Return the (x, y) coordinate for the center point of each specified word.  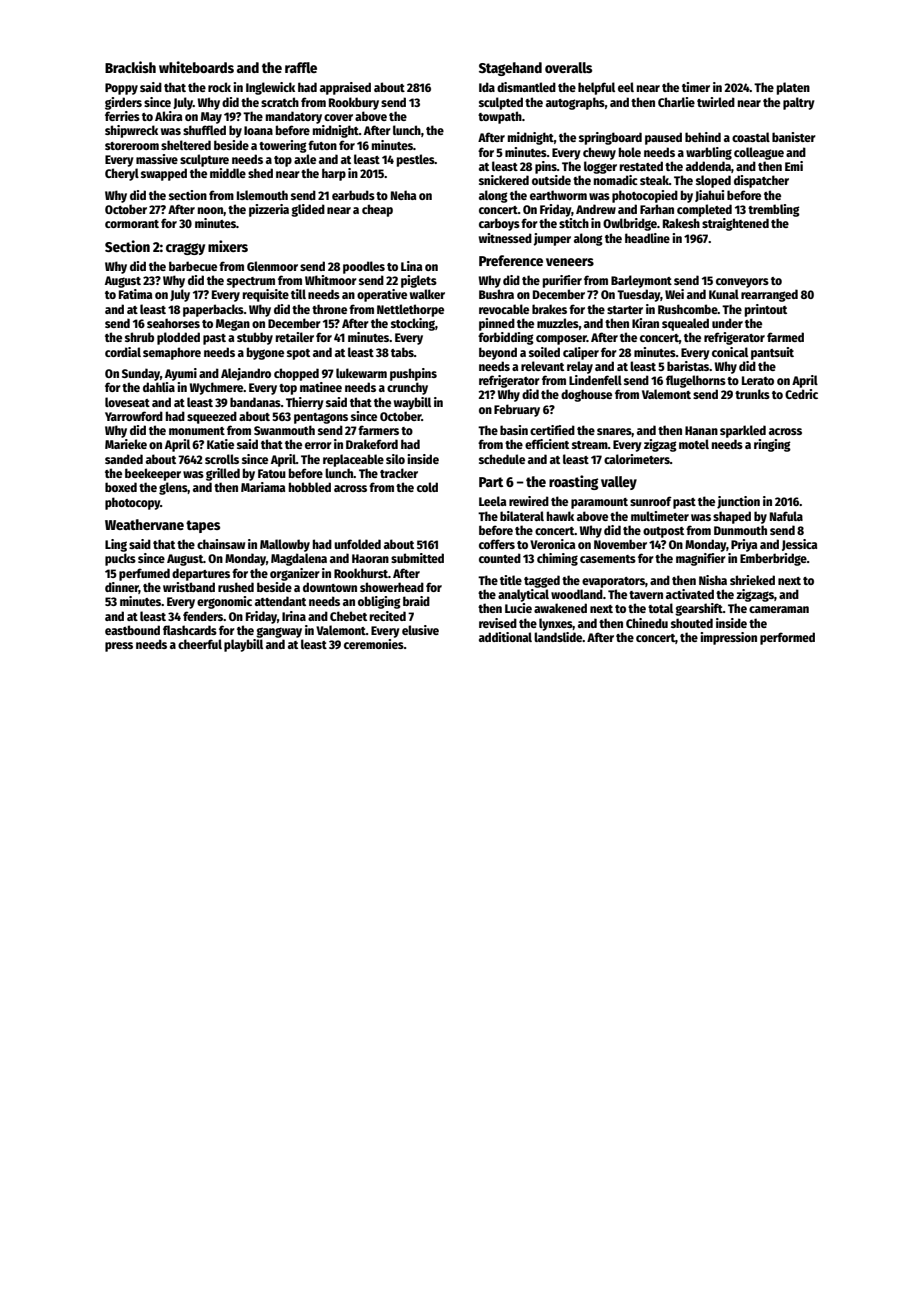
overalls (568, 67)
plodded (178, 338)
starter (625, 310)
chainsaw (221, 544)
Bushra (496, 294)
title (511, 580)
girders (123, 103)
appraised (345, 88)
